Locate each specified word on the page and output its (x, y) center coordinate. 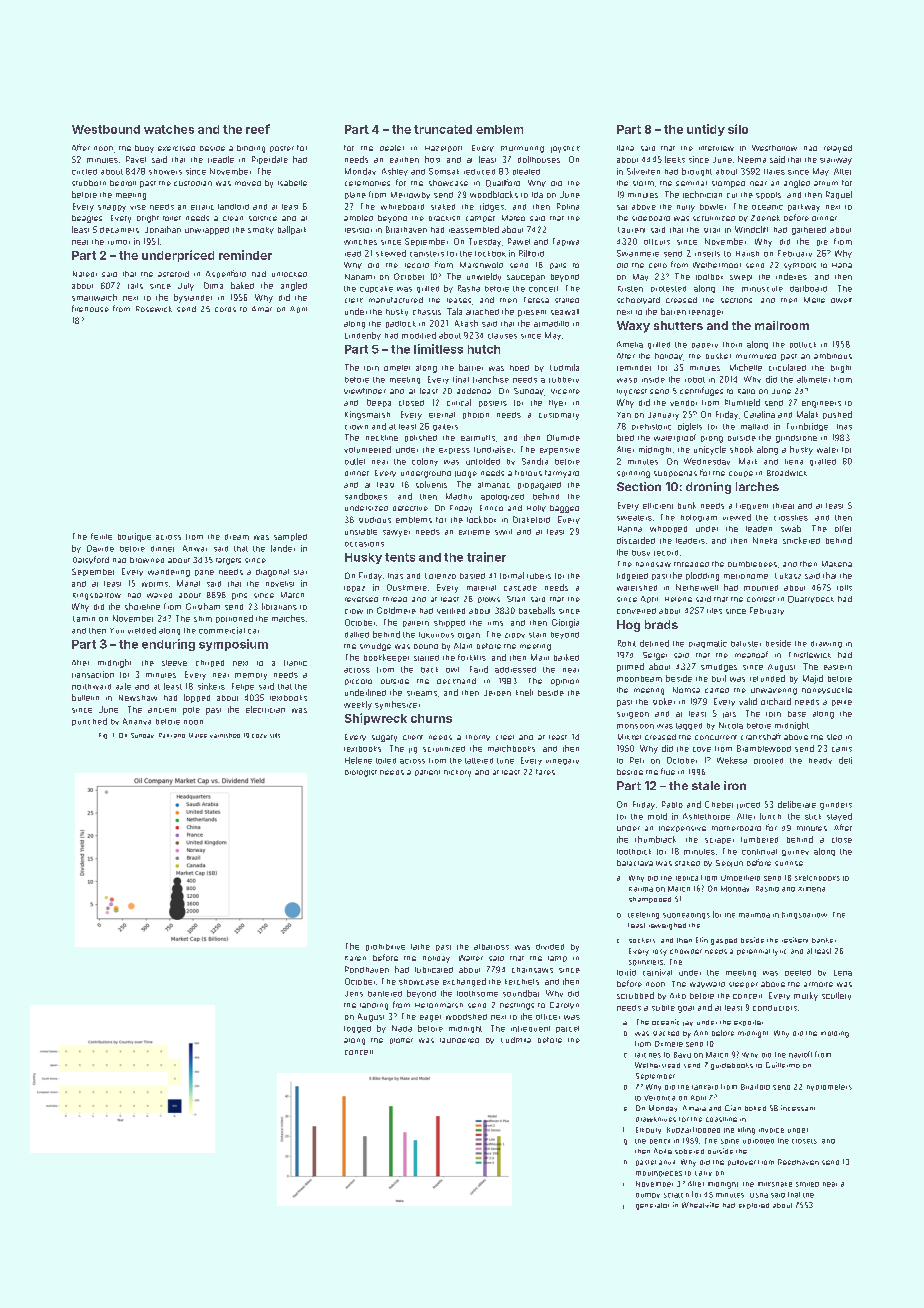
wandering (169, 573)
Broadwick (787, 473)
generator (652, 1206)
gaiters (445, 427)
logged (357, 1029)
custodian (193, 183)
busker (718, 356)
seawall (565, 312)
